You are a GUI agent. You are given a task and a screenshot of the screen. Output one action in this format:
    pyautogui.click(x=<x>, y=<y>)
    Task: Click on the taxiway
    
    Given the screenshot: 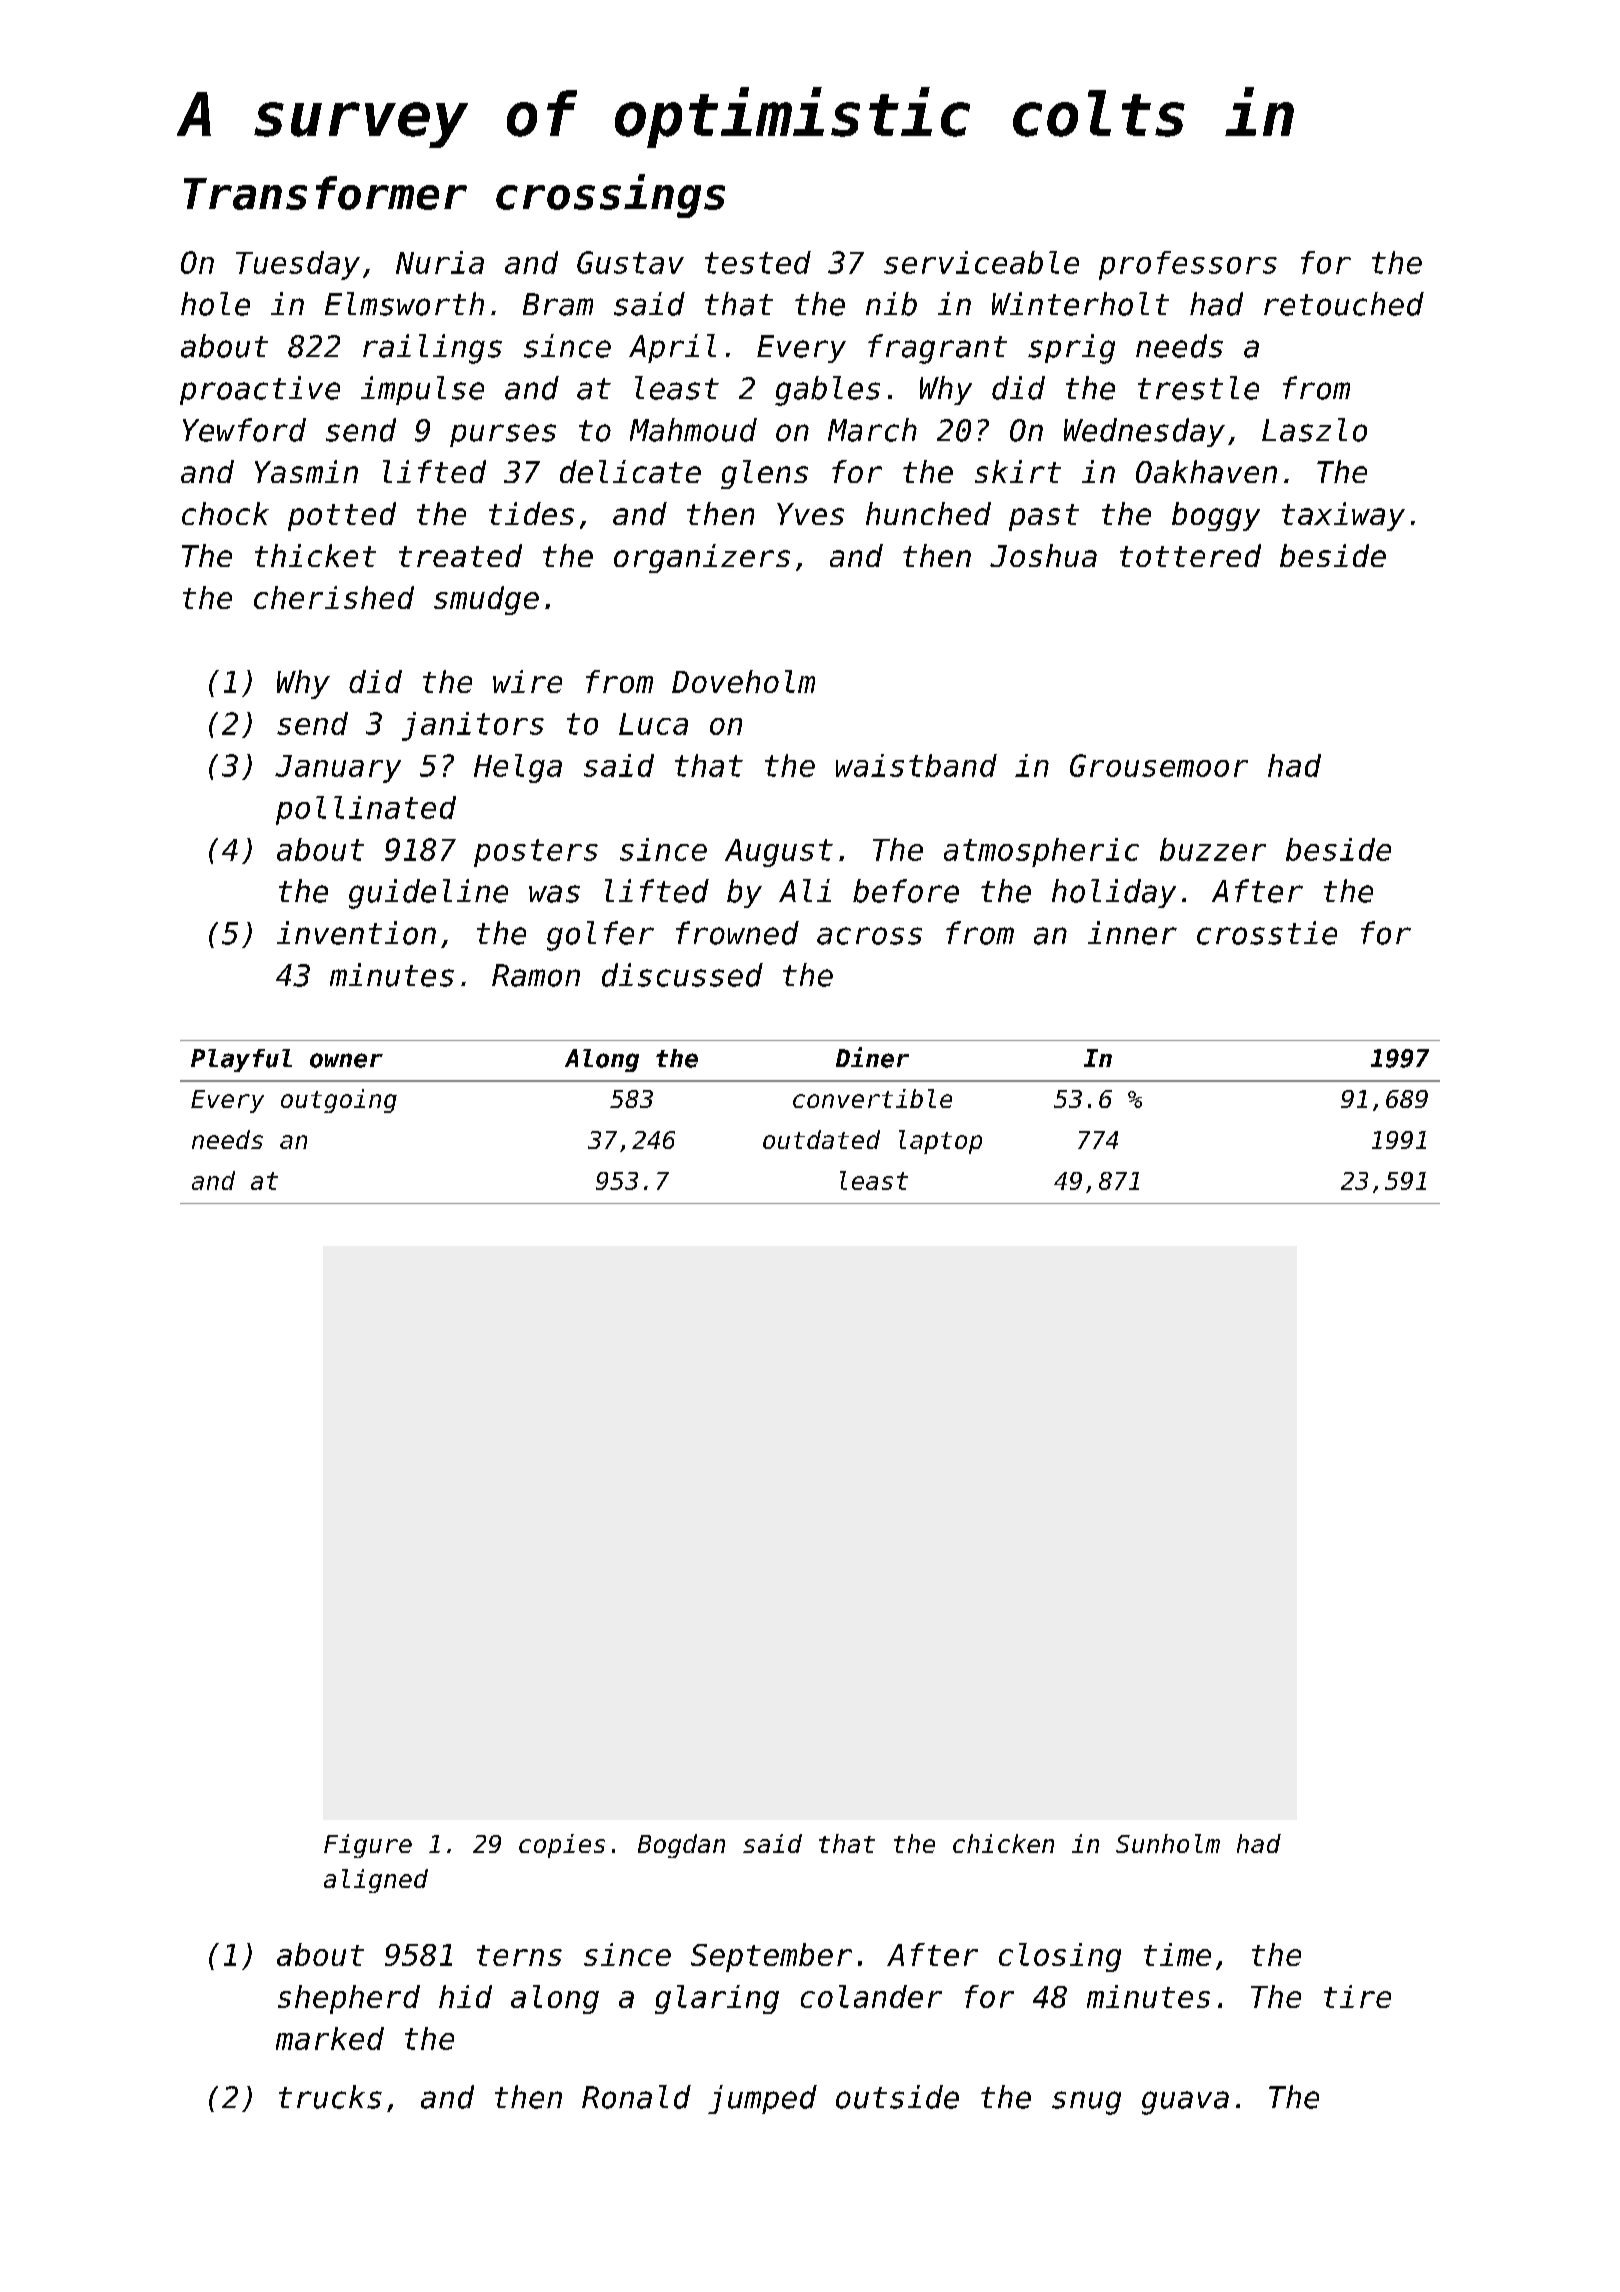 What is the action you would take?
    pyautogui.click(x=1343, y=516)
